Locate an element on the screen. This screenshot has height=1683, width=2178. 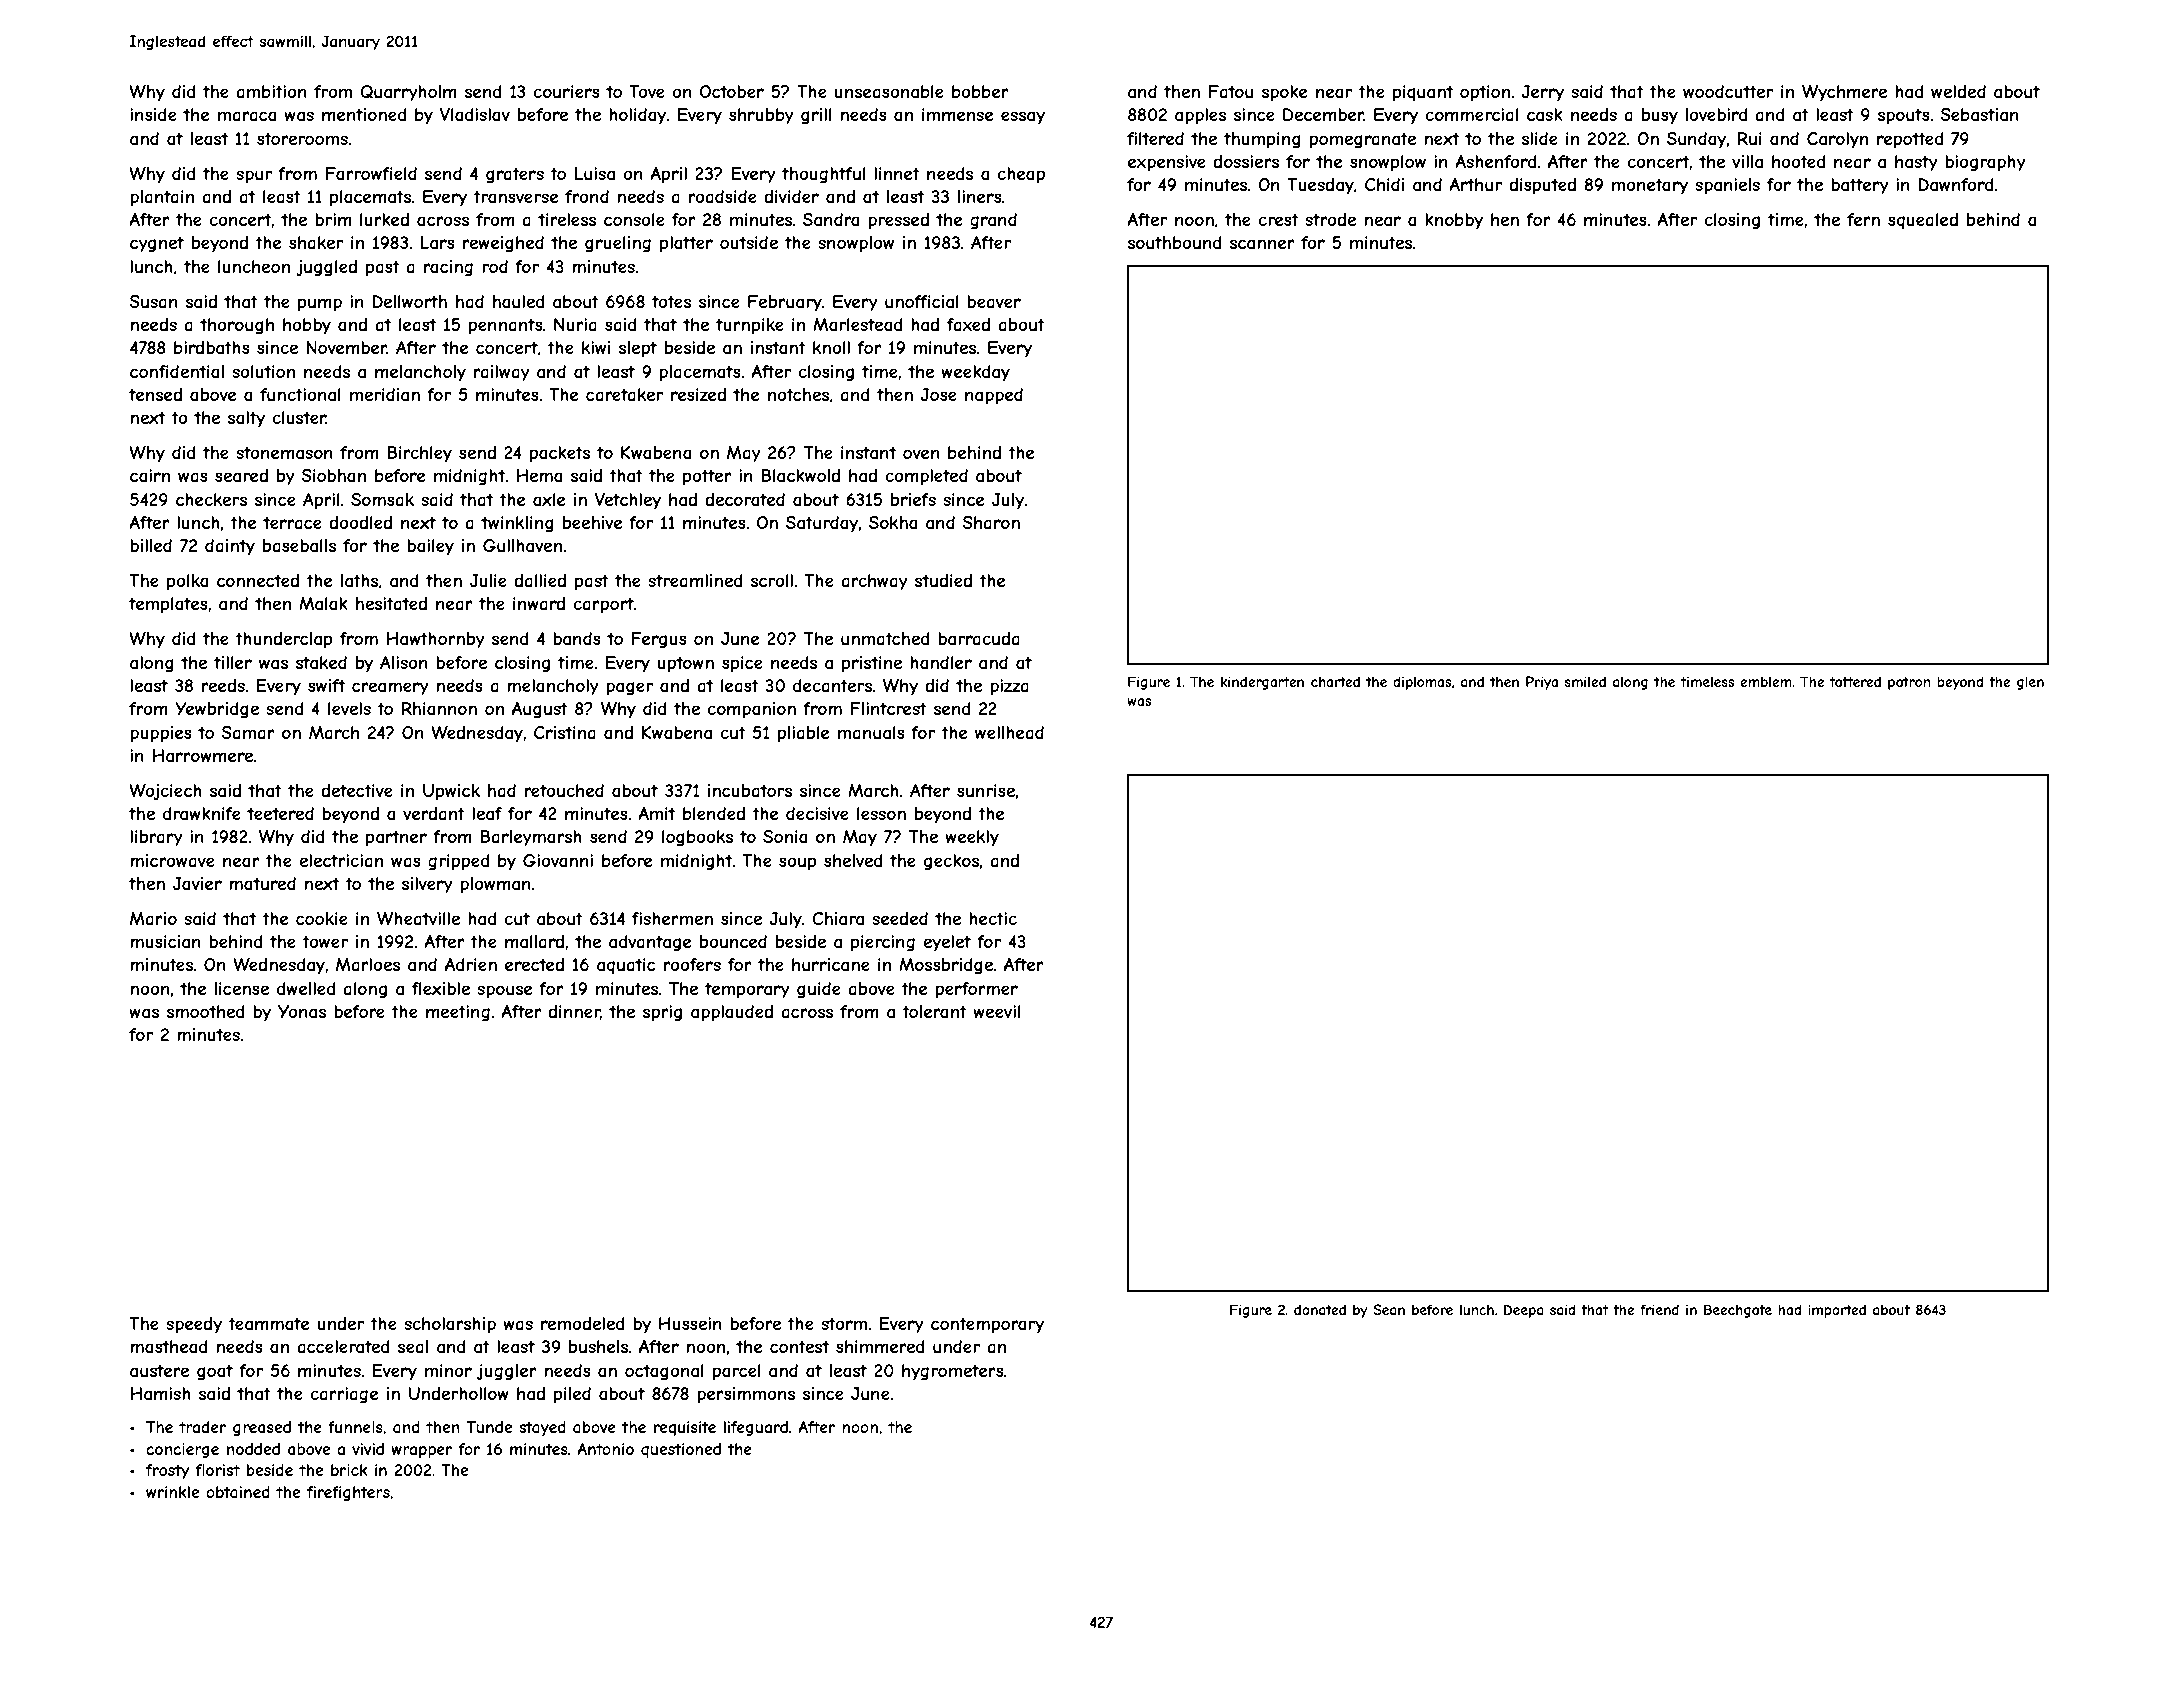
fern is located at coordinates (1863, 219).
